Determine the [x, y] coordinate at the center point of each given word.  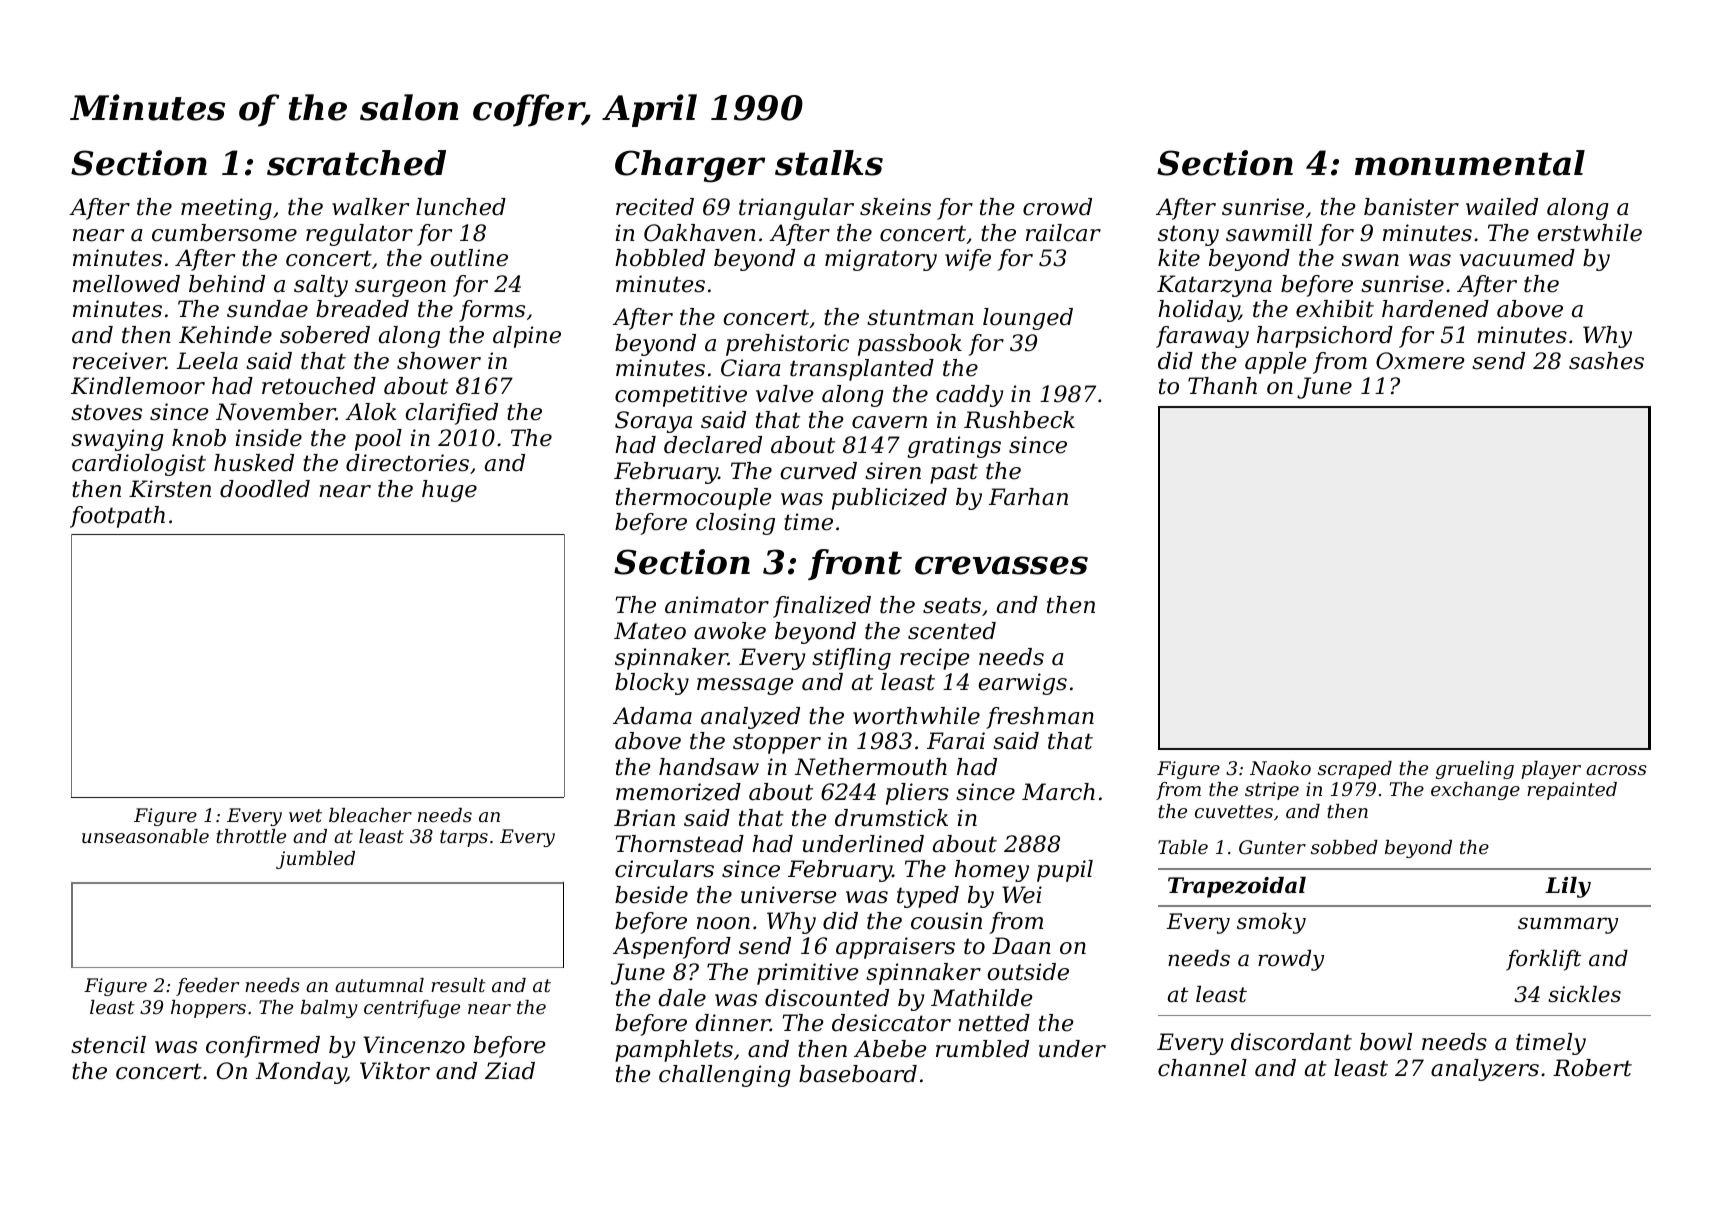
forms [492, 311]
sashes [1606, 361]
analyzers [1485, 1070]
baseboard [858, 1074]
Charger [690, 166]
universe [788, 895]
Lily [1568, 887]
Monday [301, 1073]
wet [305, 815]
